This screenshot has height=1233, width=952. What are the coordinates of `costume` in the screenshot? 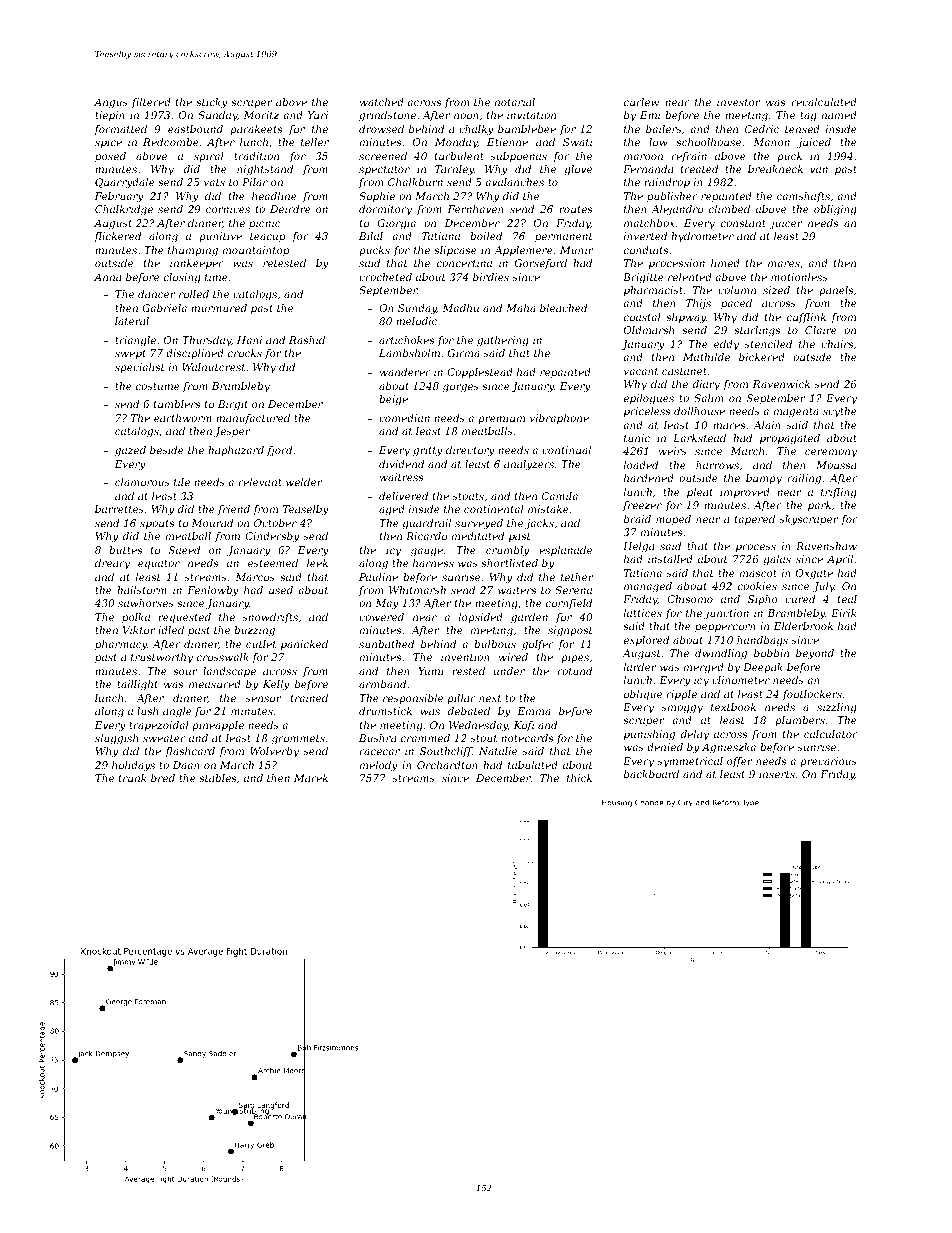 It's located at (158, 386).
